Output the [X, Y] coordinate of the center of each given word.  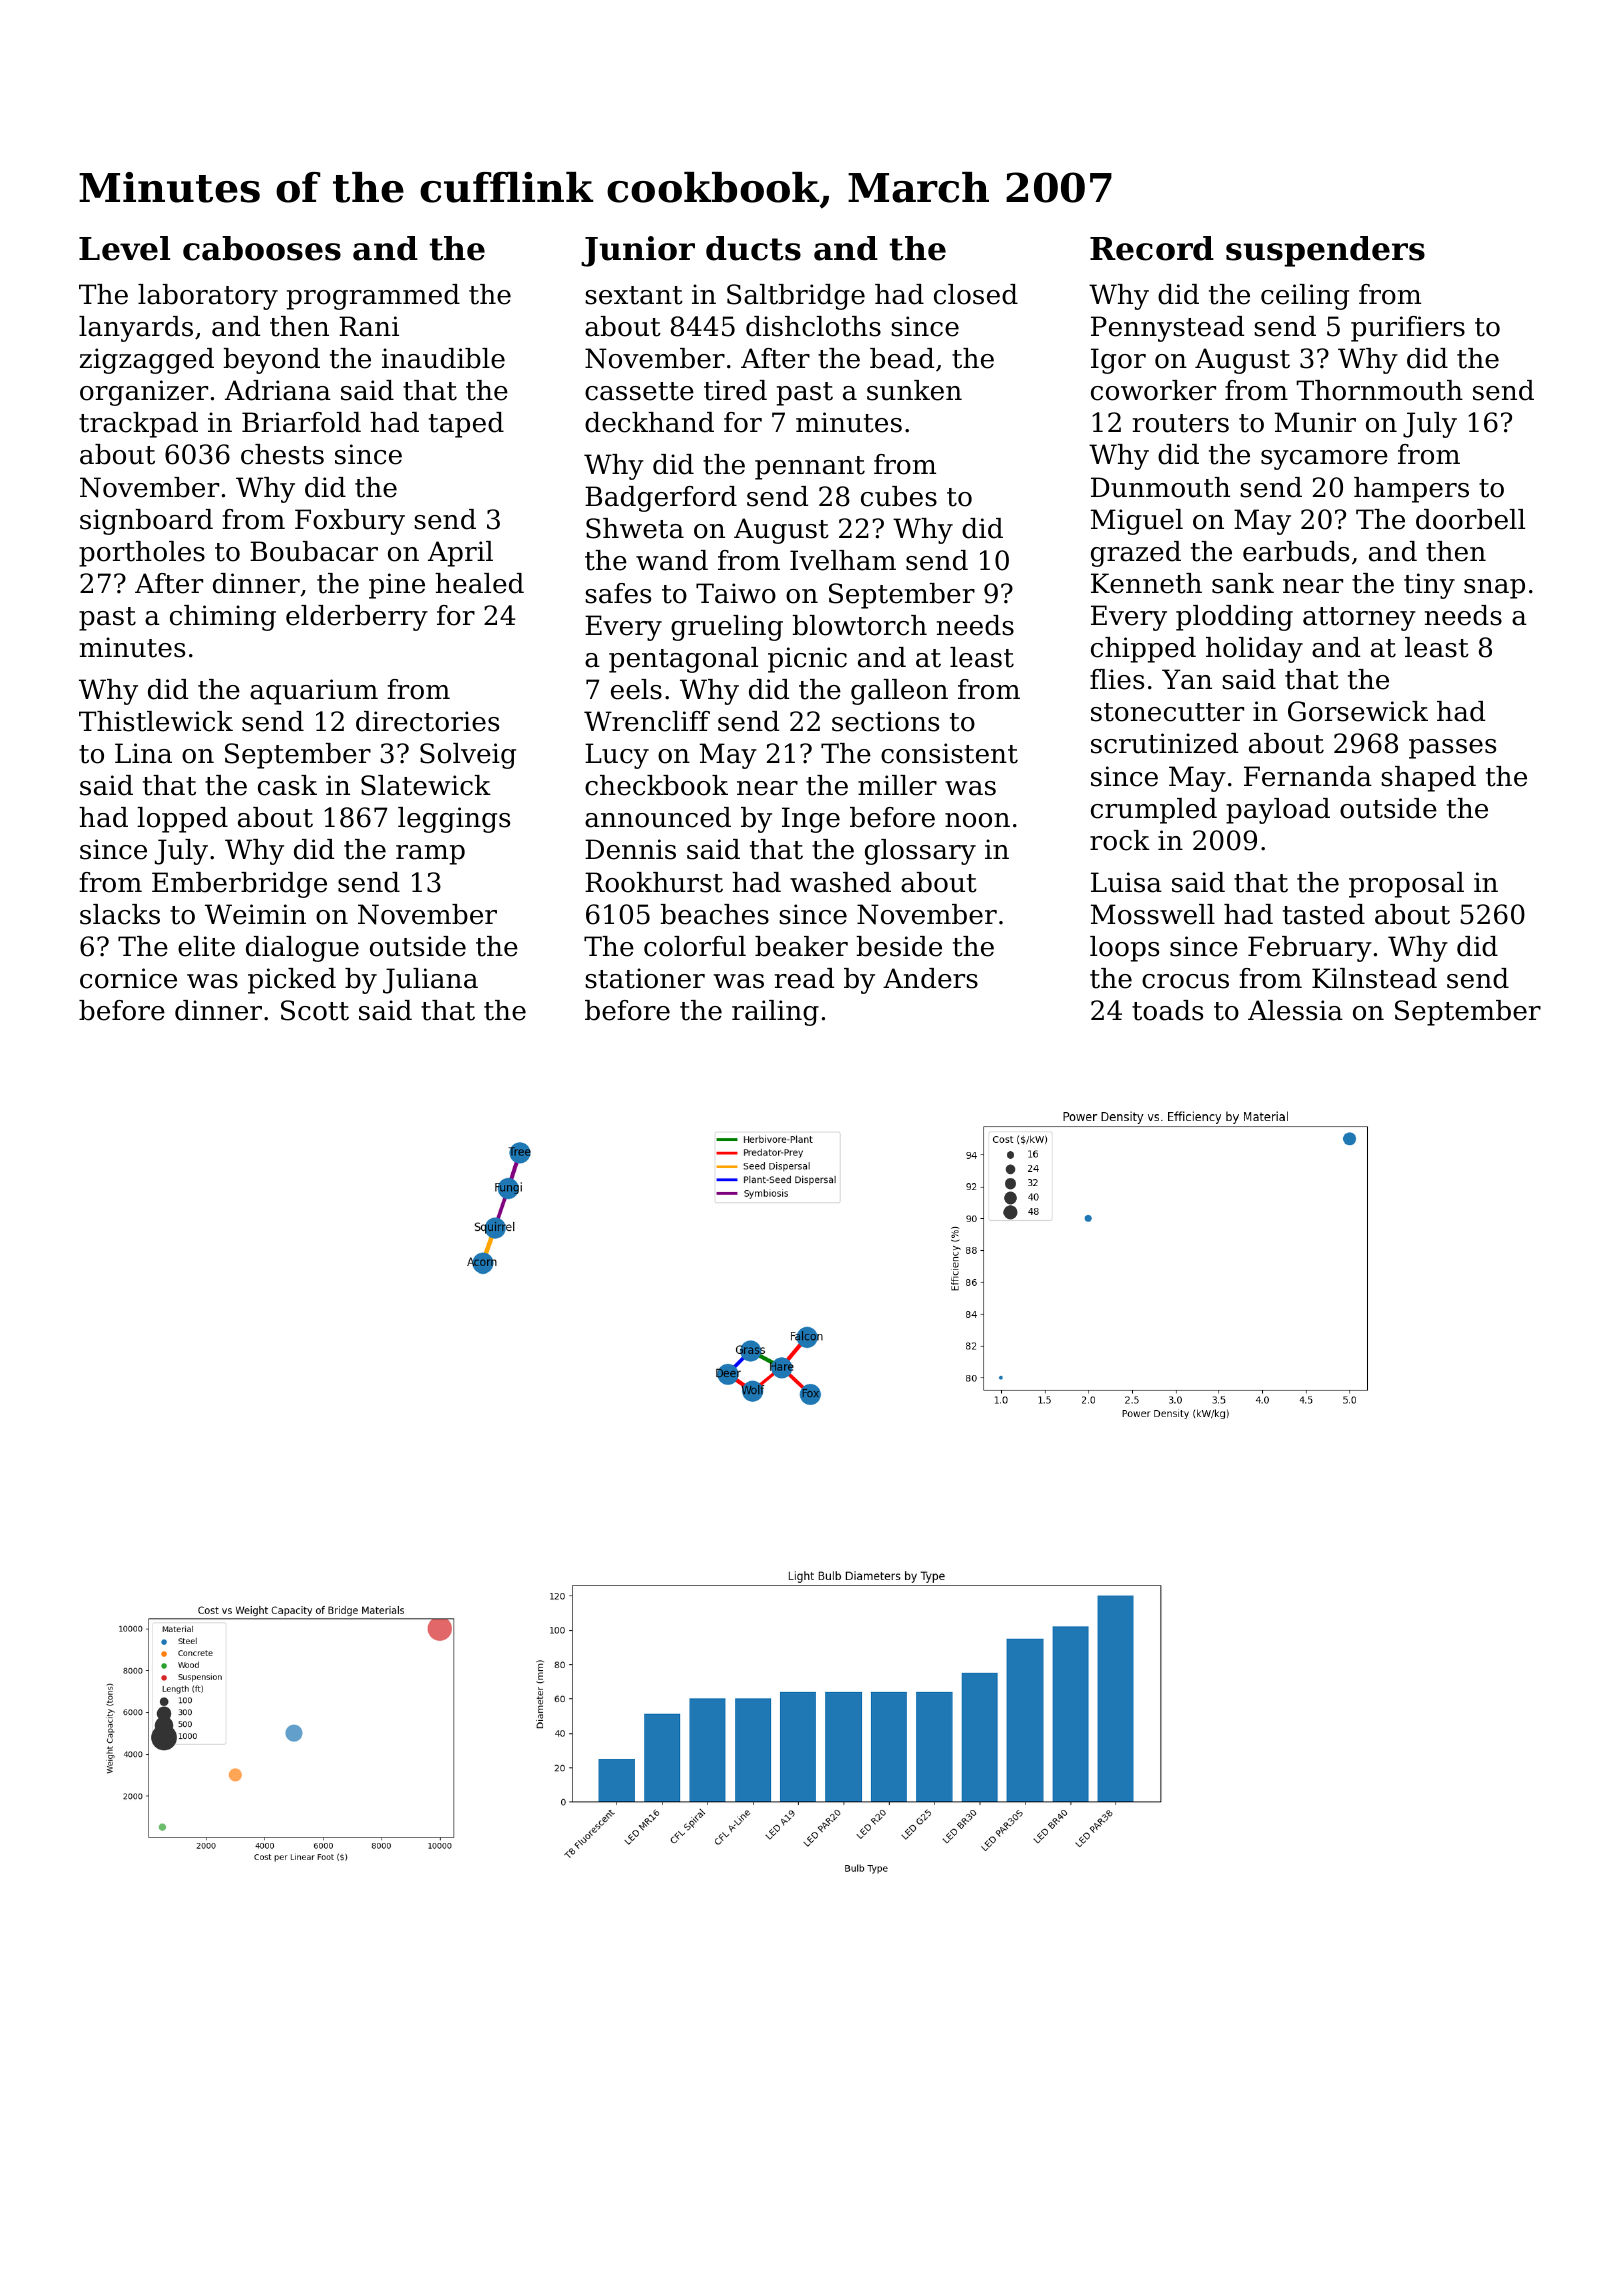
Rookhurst [654, 882]
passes [1452, 749]
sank [1243, 583]
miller [897, 785]
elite [206, 946]
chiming [223, 618]
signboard [146, 522]
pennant [810, 468]
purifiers [1408, 329]
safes [618, 593]
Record [1152, 248]
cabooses [262, 248]
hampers [1411, 490]
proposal [1406, 885]
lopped [183, 820]
